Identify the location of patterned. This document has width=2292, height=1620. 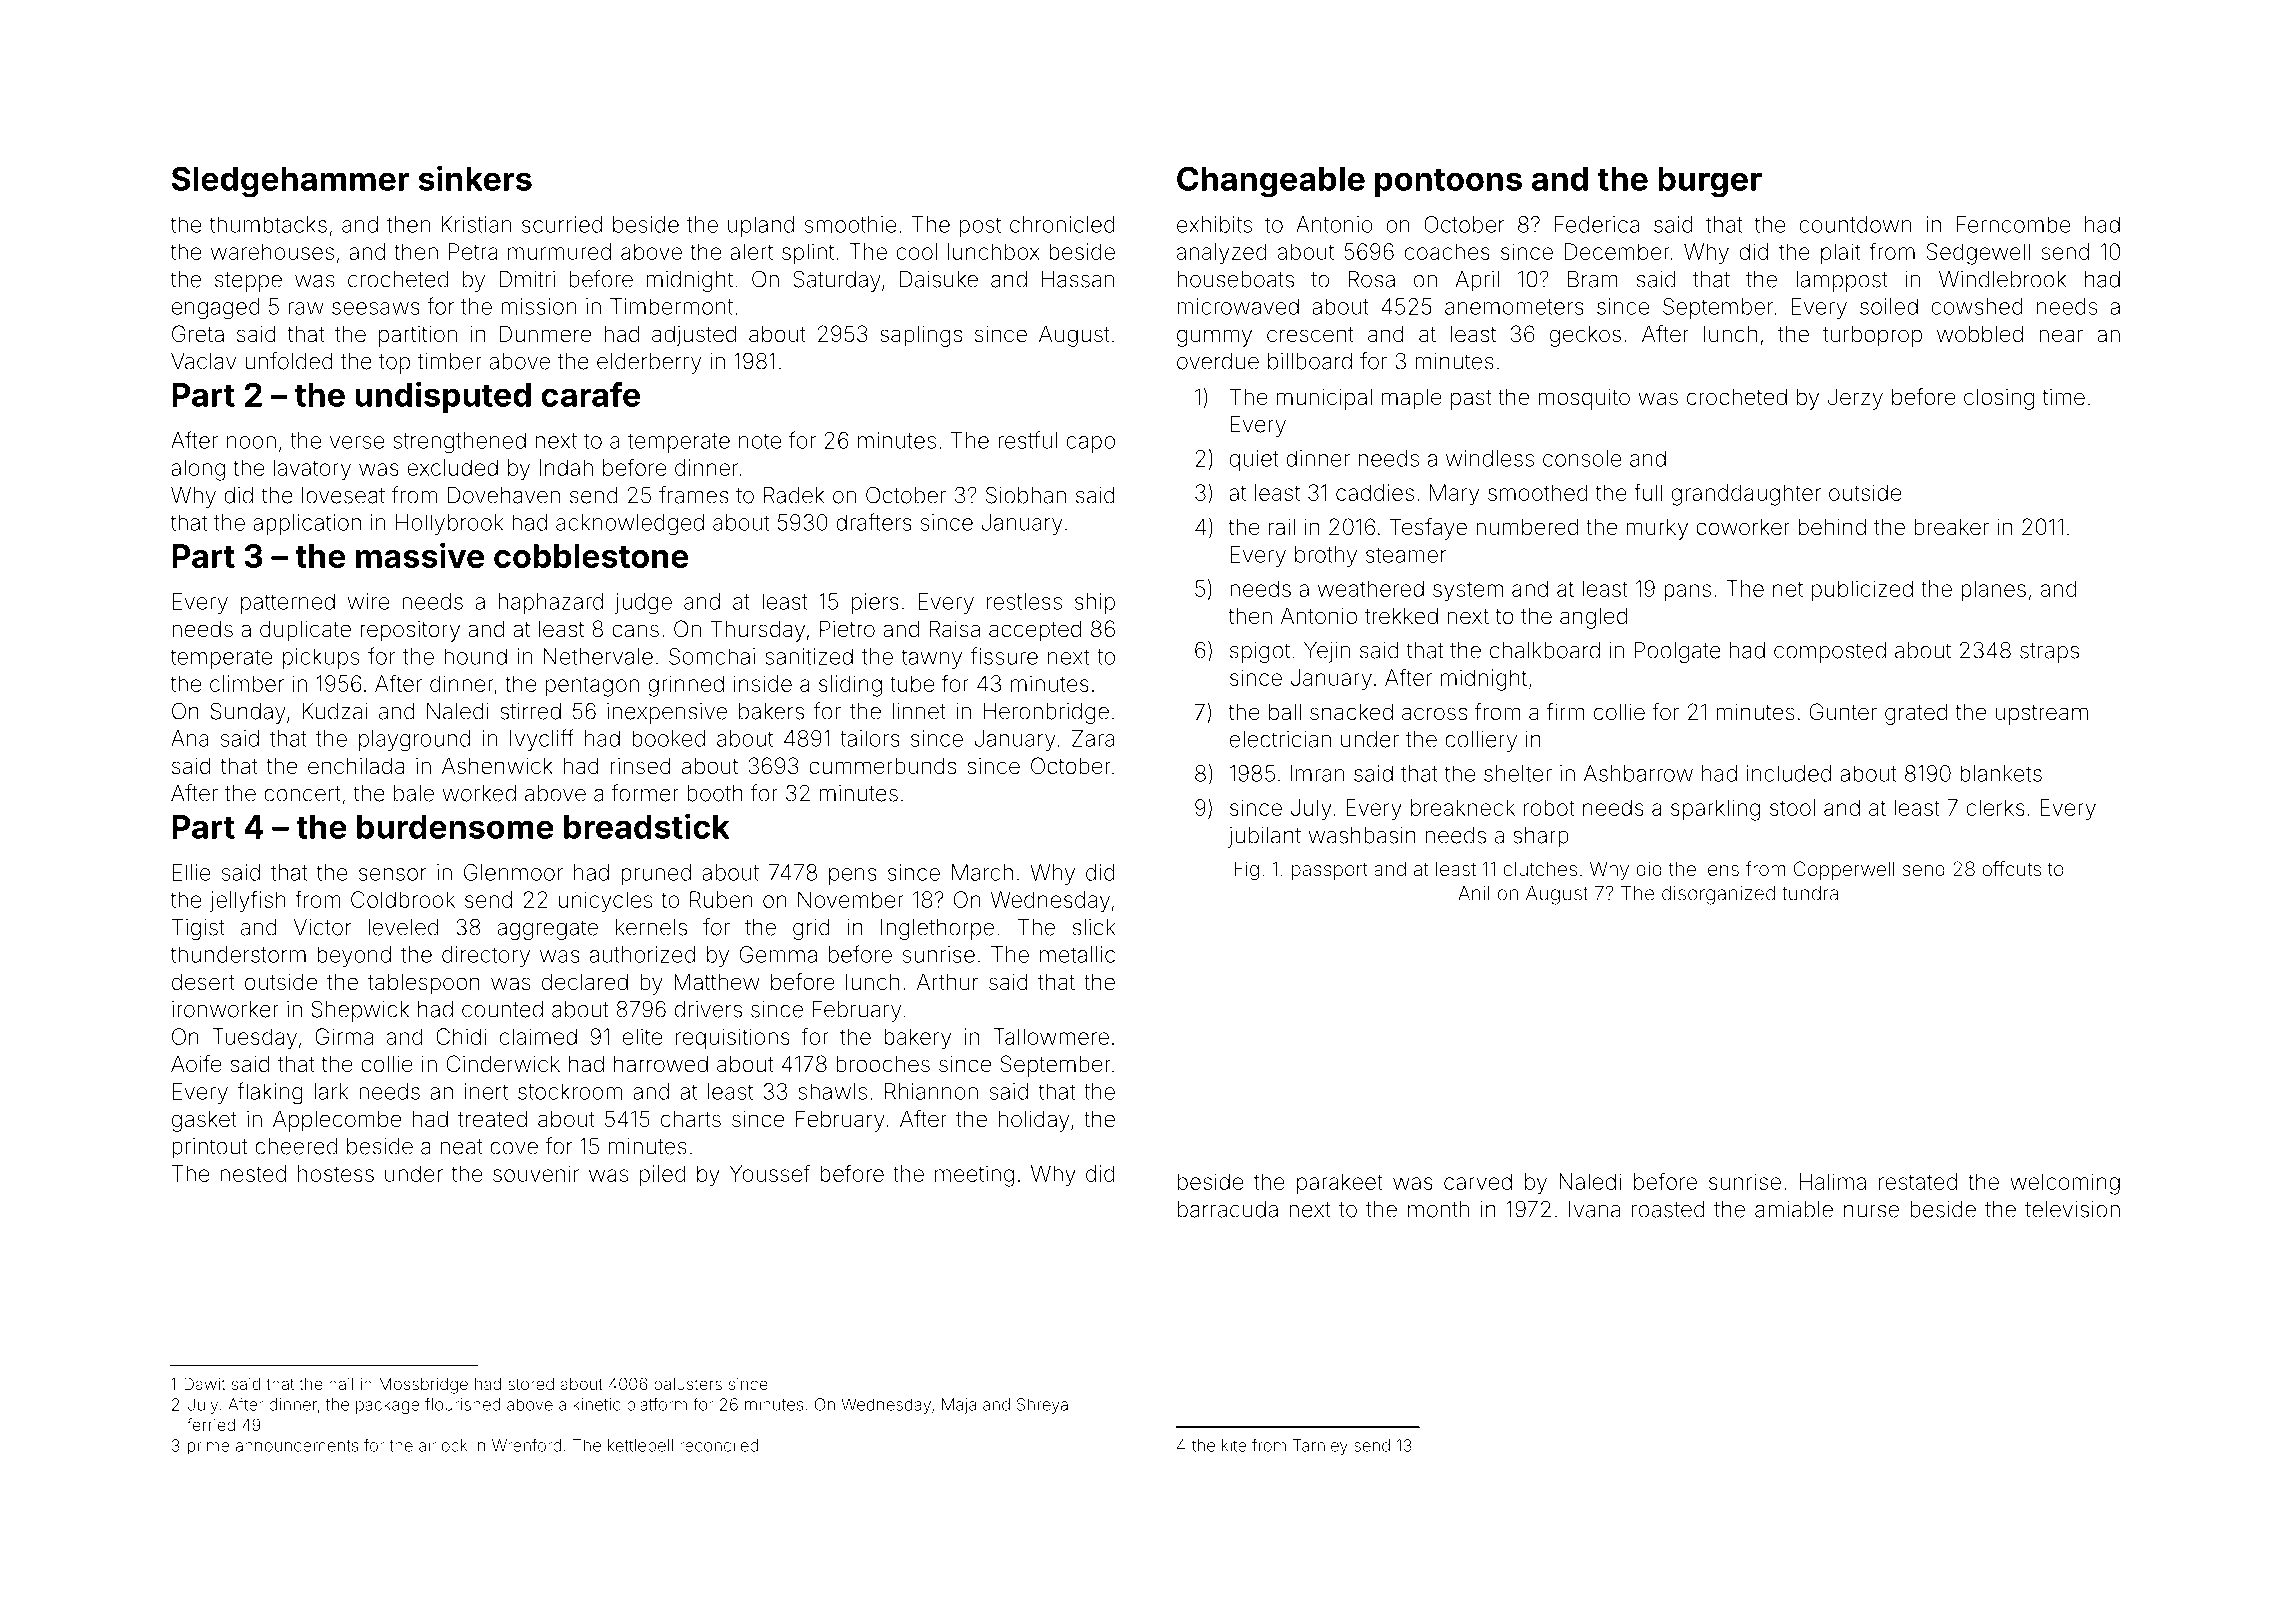
(288, 603).
